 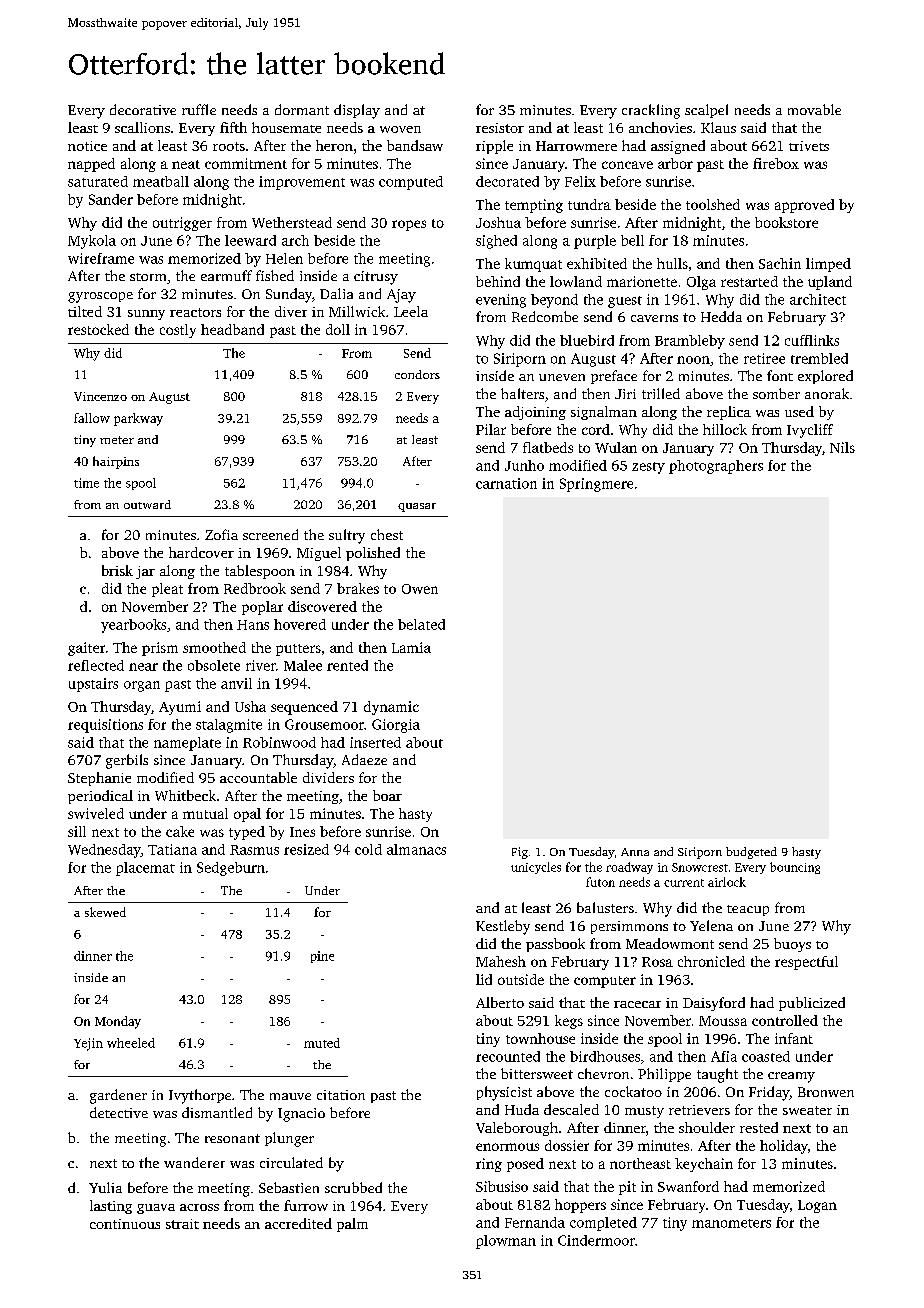 I want to click on boar, so click(x=387, y=795).
